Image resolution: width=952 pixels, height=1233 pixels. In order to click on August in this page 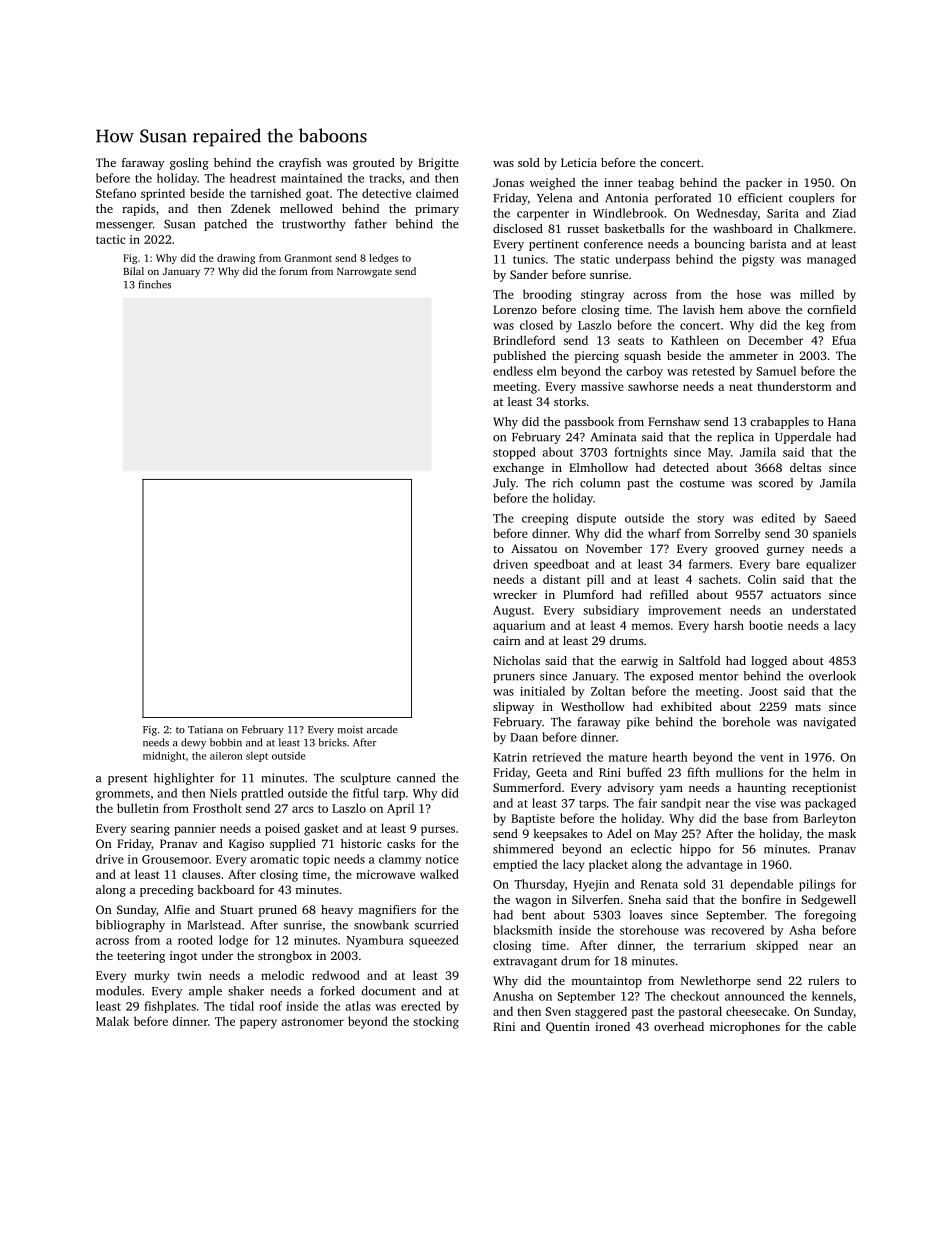, I will do `click(512, 611)`.
